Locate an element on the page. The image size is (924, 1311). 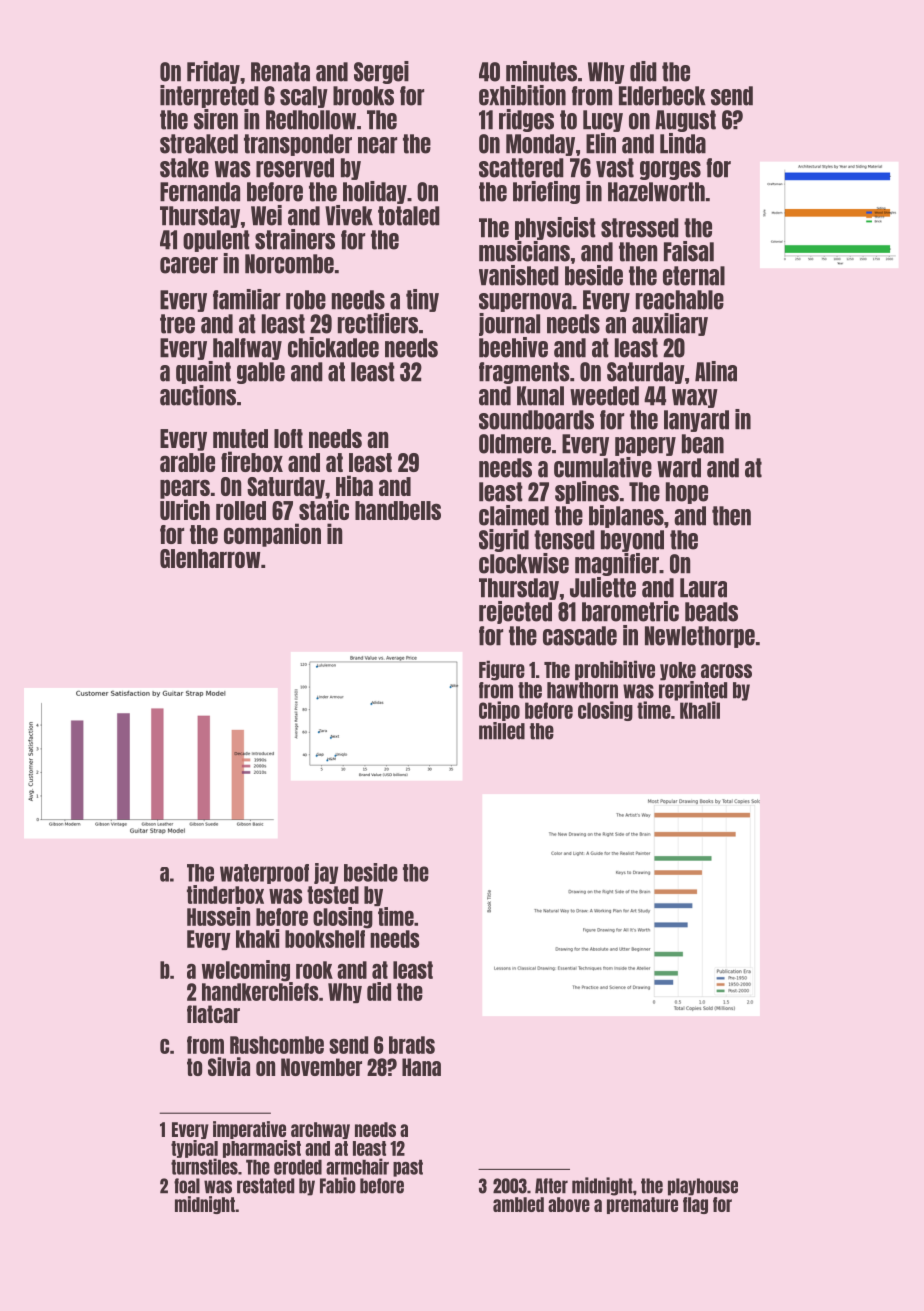
Glenharrow is located at coordinates (210, 558).
